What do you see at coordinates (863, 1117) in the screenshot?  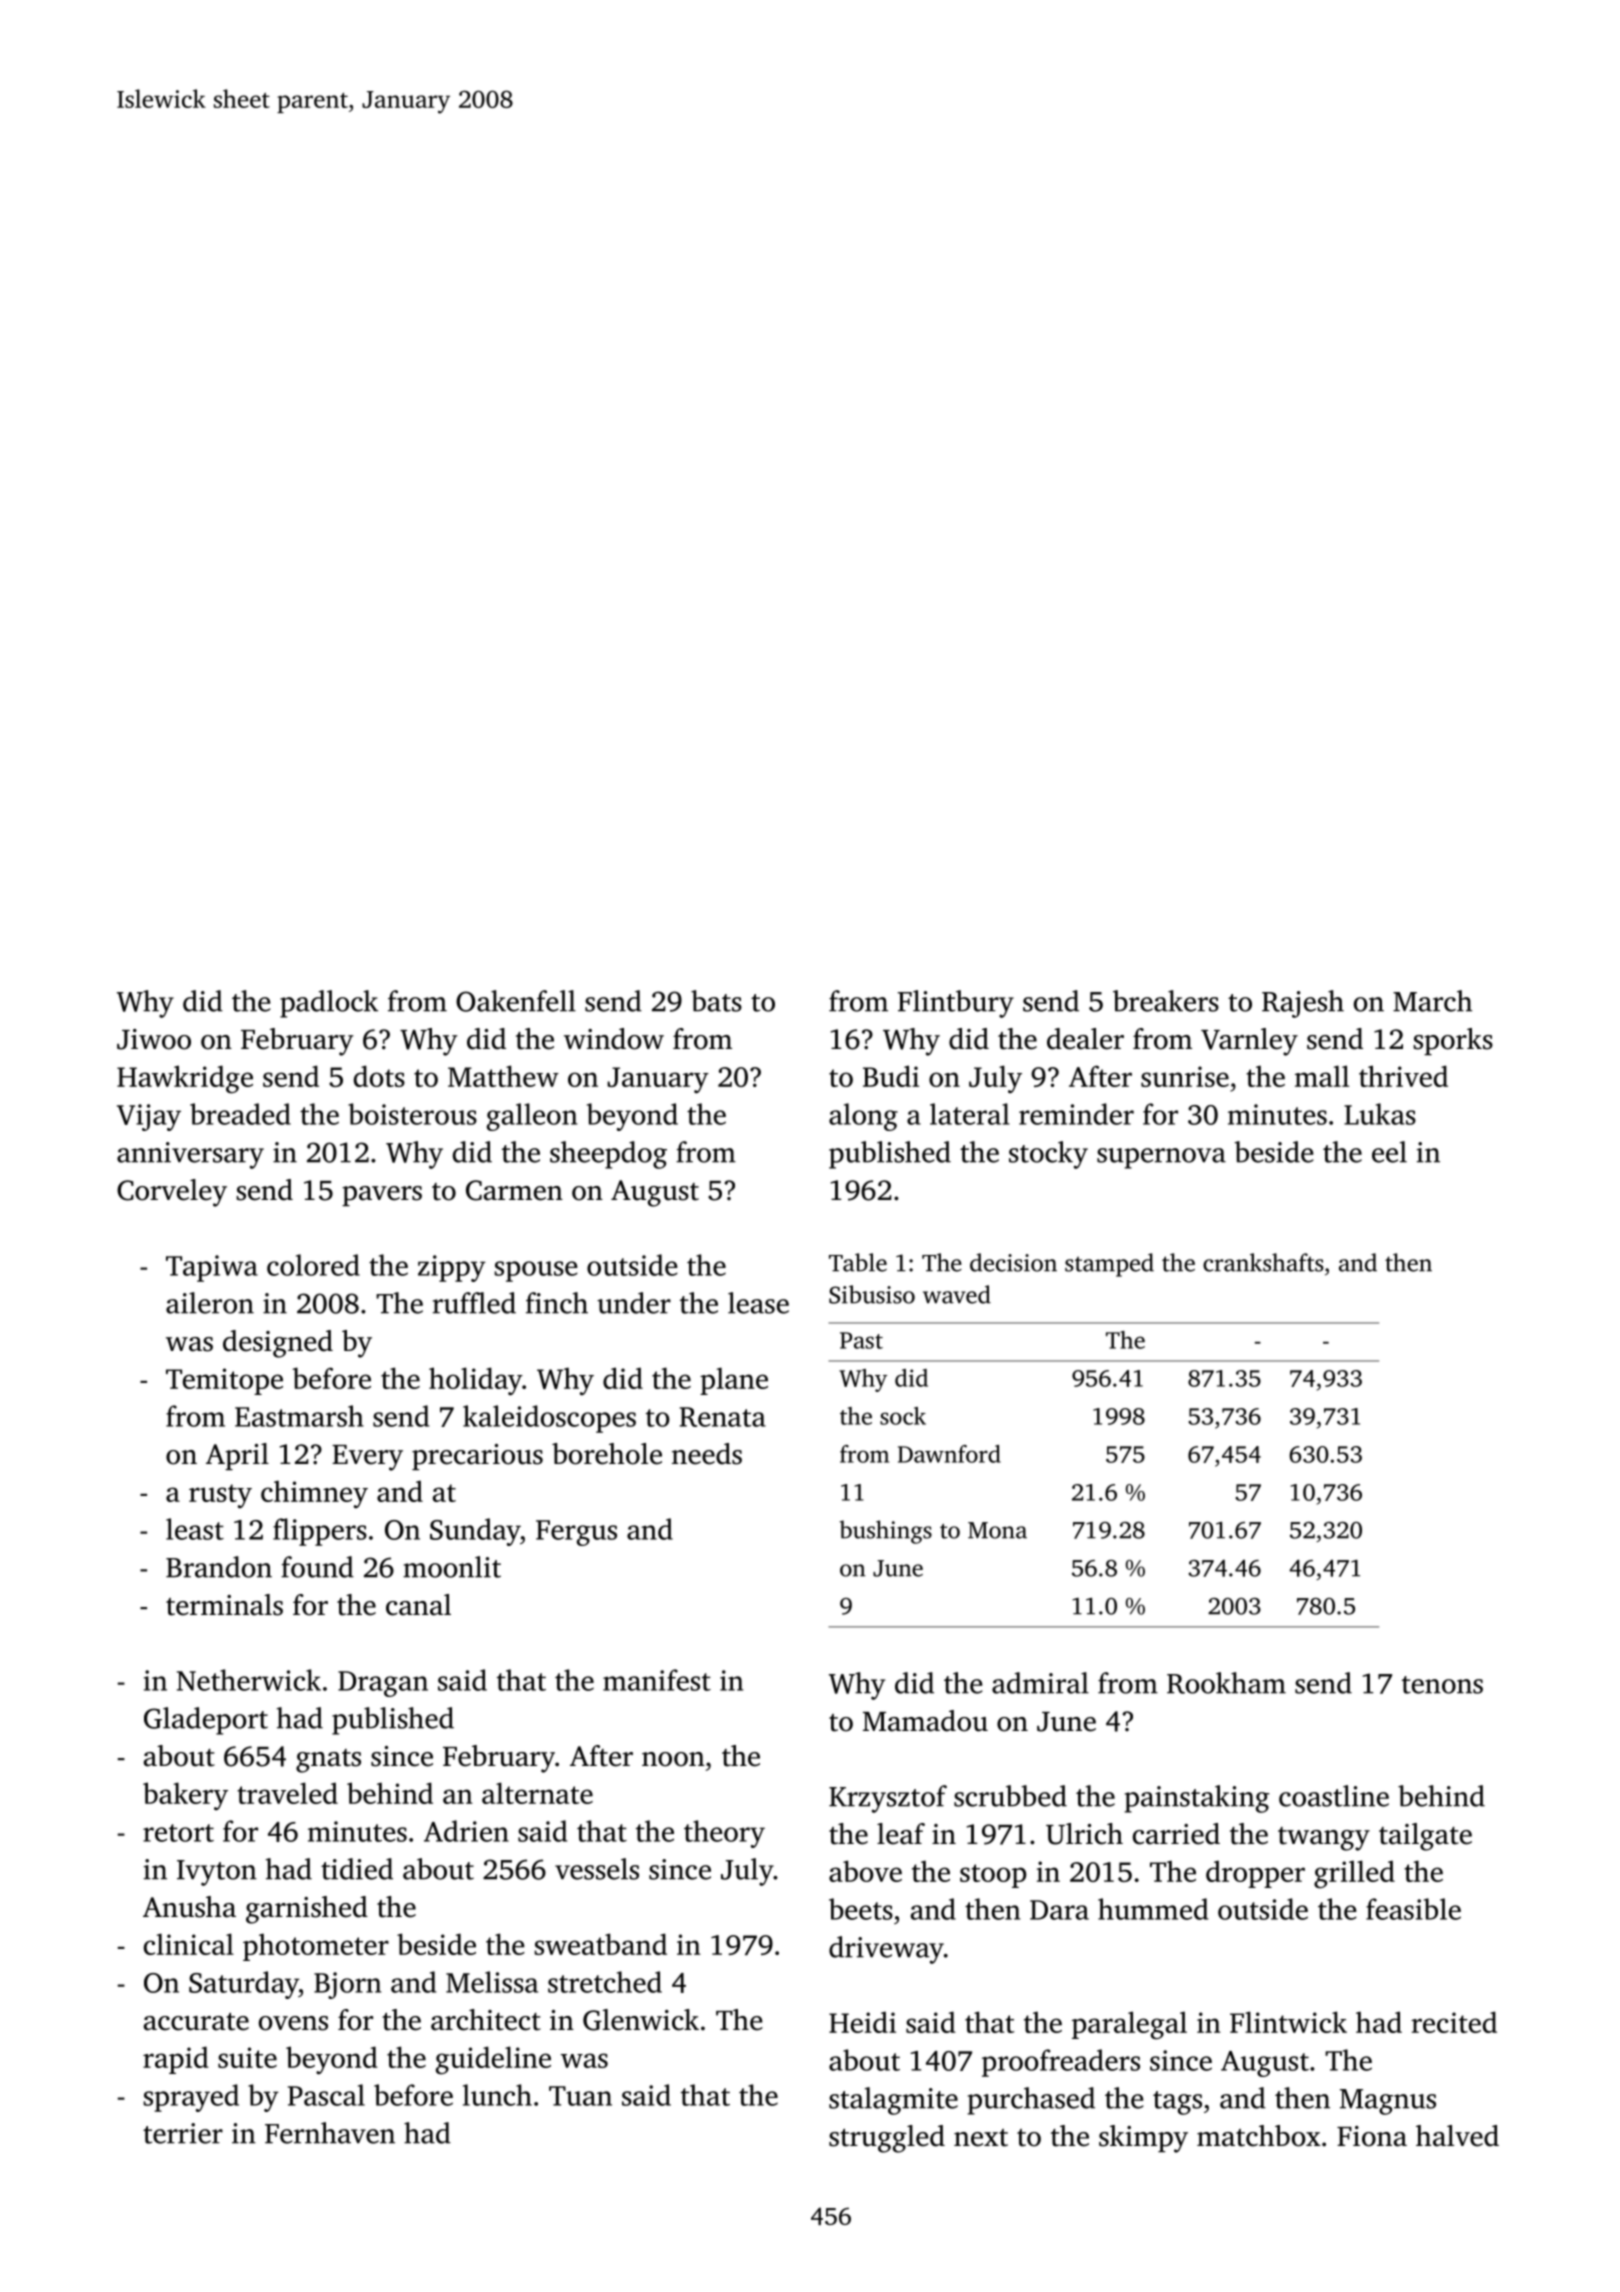 I see `along` at bounding box center [863, 1117].
